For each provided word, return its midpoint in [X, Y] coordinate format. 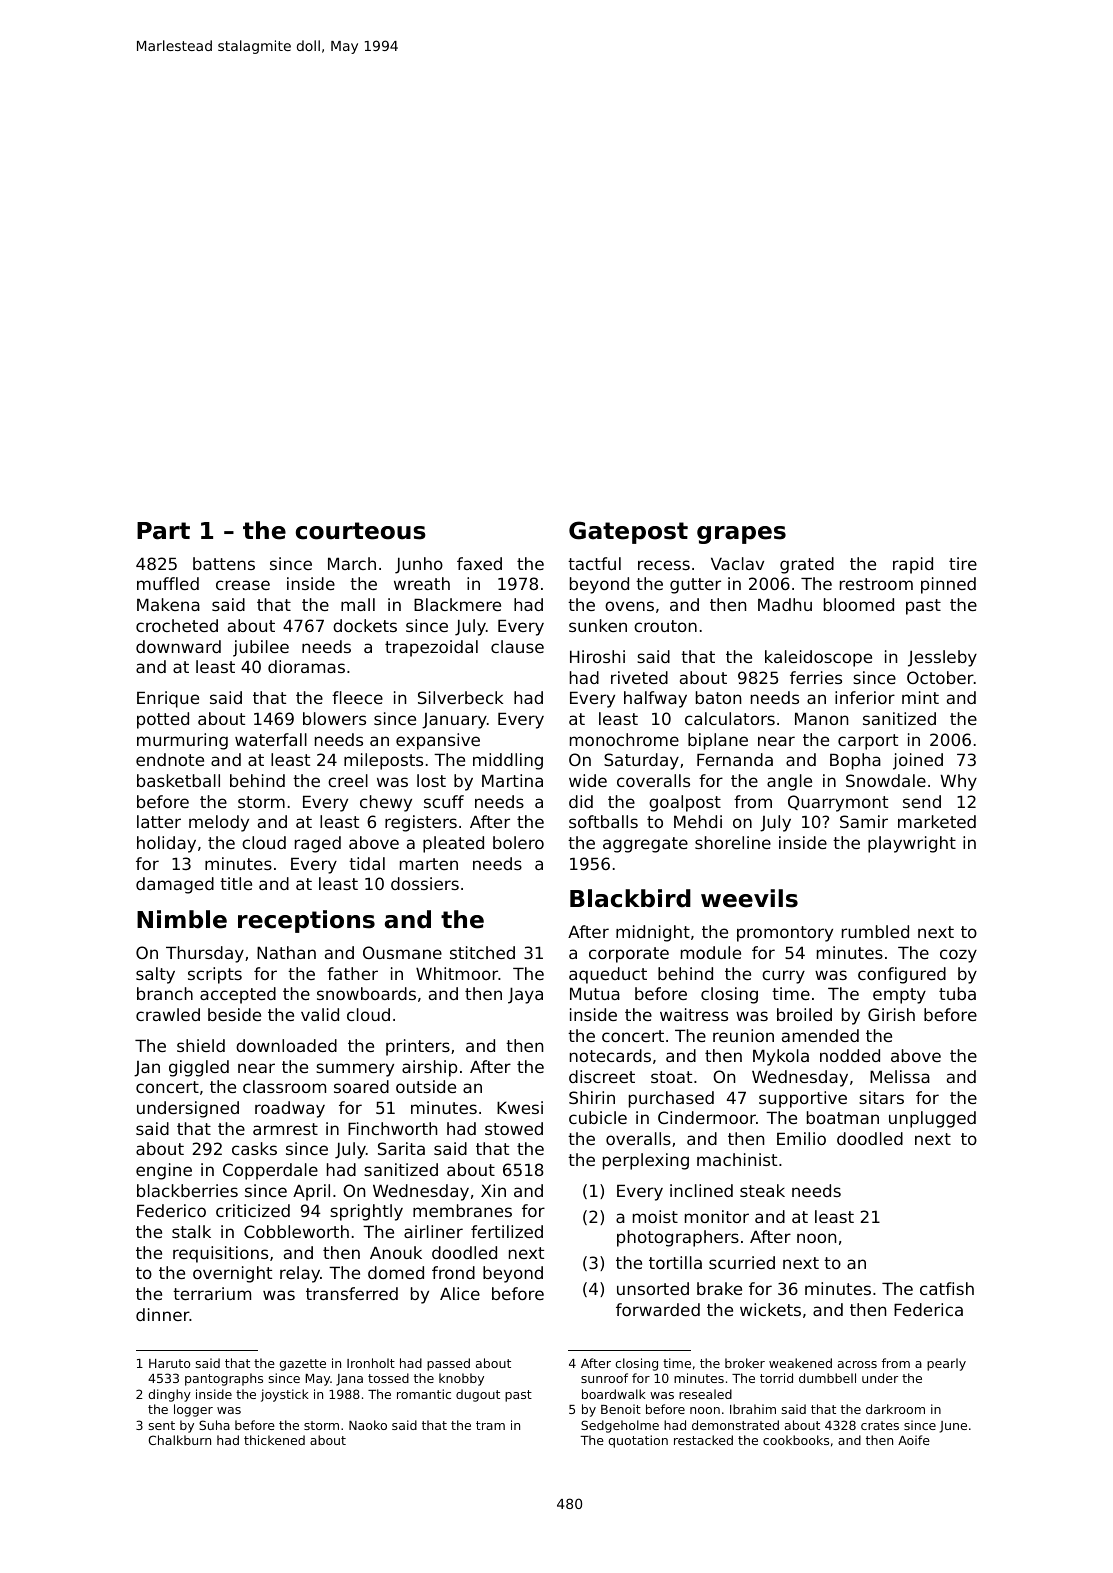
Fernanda [735, 759]
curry [783, 977]
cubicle [598, 1117]
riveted [639, 677]
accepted [238, 995]
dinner [163, 1314]
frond [453, 1272]
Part [163, 531]
